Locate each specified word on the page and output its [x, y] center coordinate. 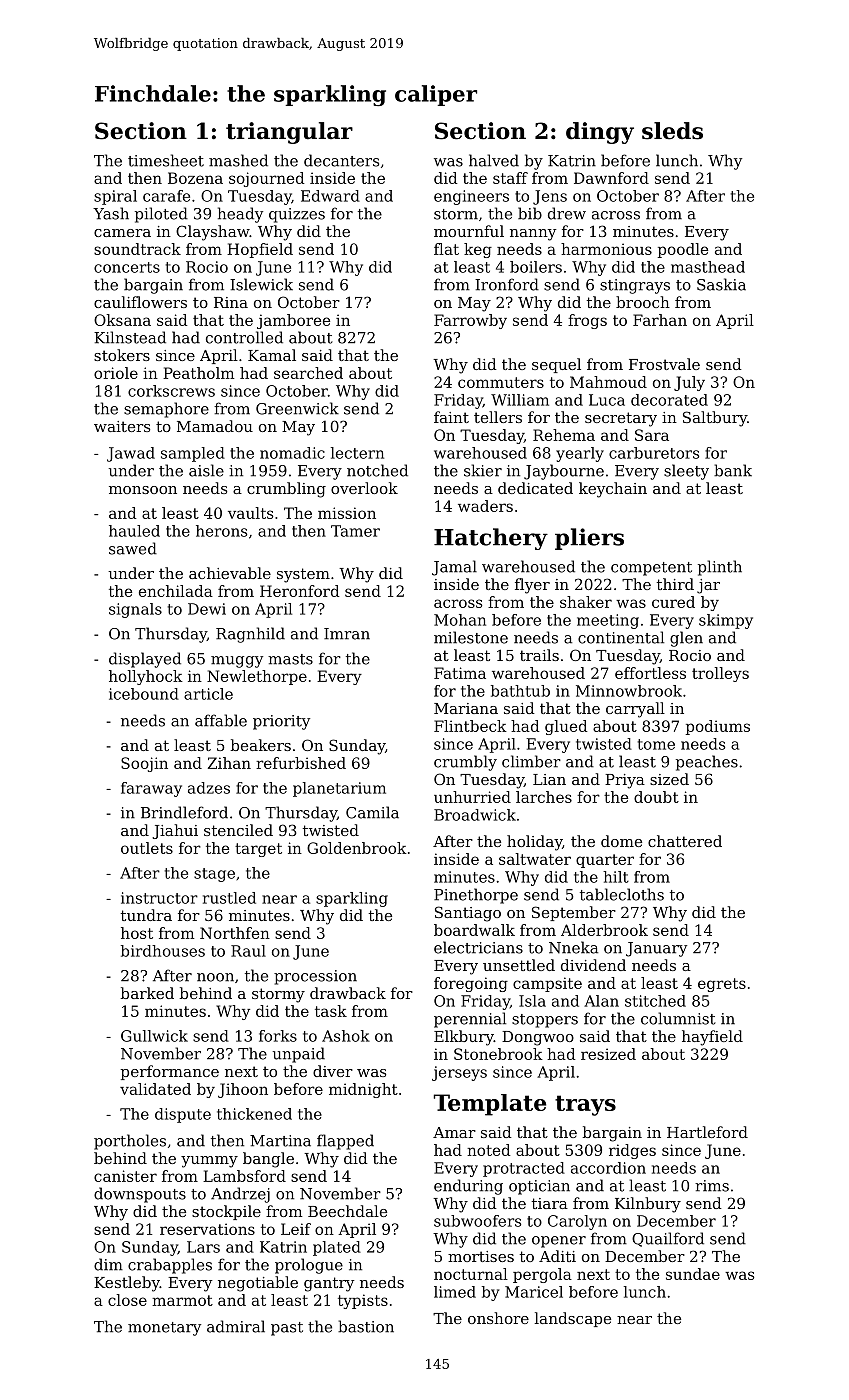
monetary [164, 1329]
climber [531, 761]
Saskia [721, 284]
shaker [586, 602]
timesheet [166, 160]
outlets [147, 848]
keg [478, 250]
